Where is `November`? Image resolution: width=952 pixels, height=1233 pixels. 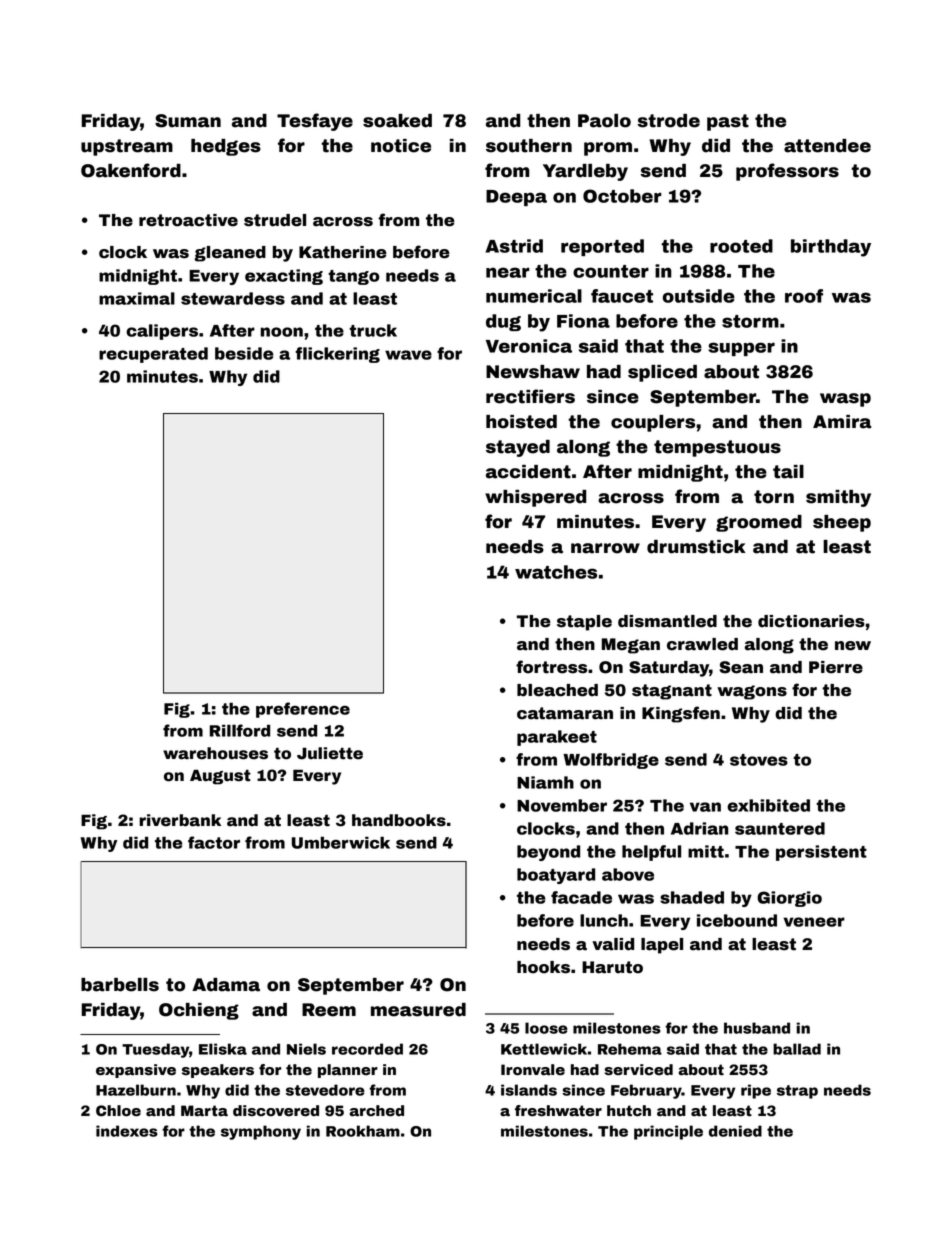
November is located at coordinates (562, 805).
